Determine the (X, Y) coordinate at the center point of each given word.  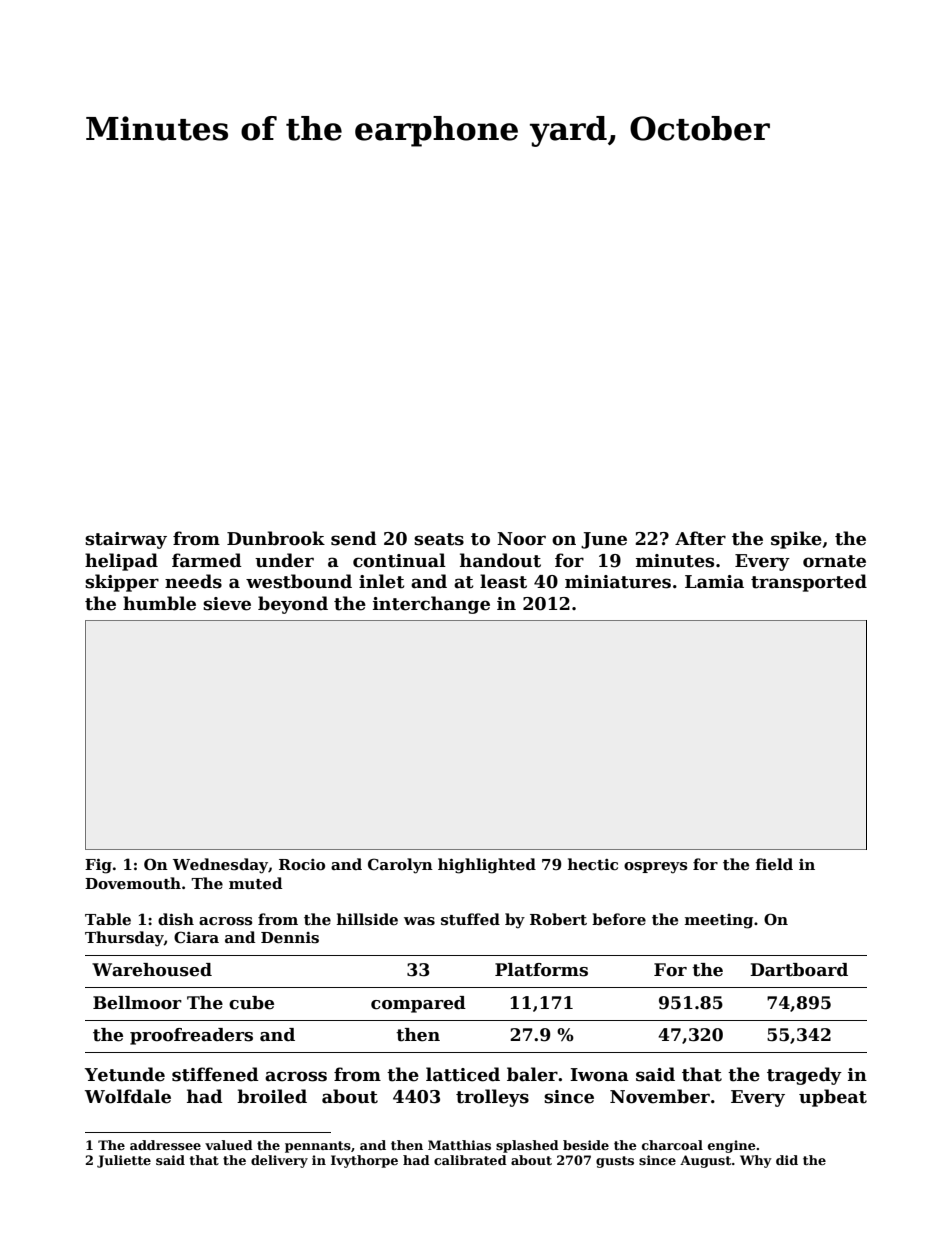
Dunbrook (276, 538)
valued (229, 1145)
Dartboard (799, 970)
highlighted (487, 866)
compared (418, 1004)
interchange (431, 605)
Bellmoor (137, 1003)
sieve (227, 604)
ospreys (656, 868)
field (774, 864)
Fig (98, 866)
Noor (521, 539)
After (700, 538)
